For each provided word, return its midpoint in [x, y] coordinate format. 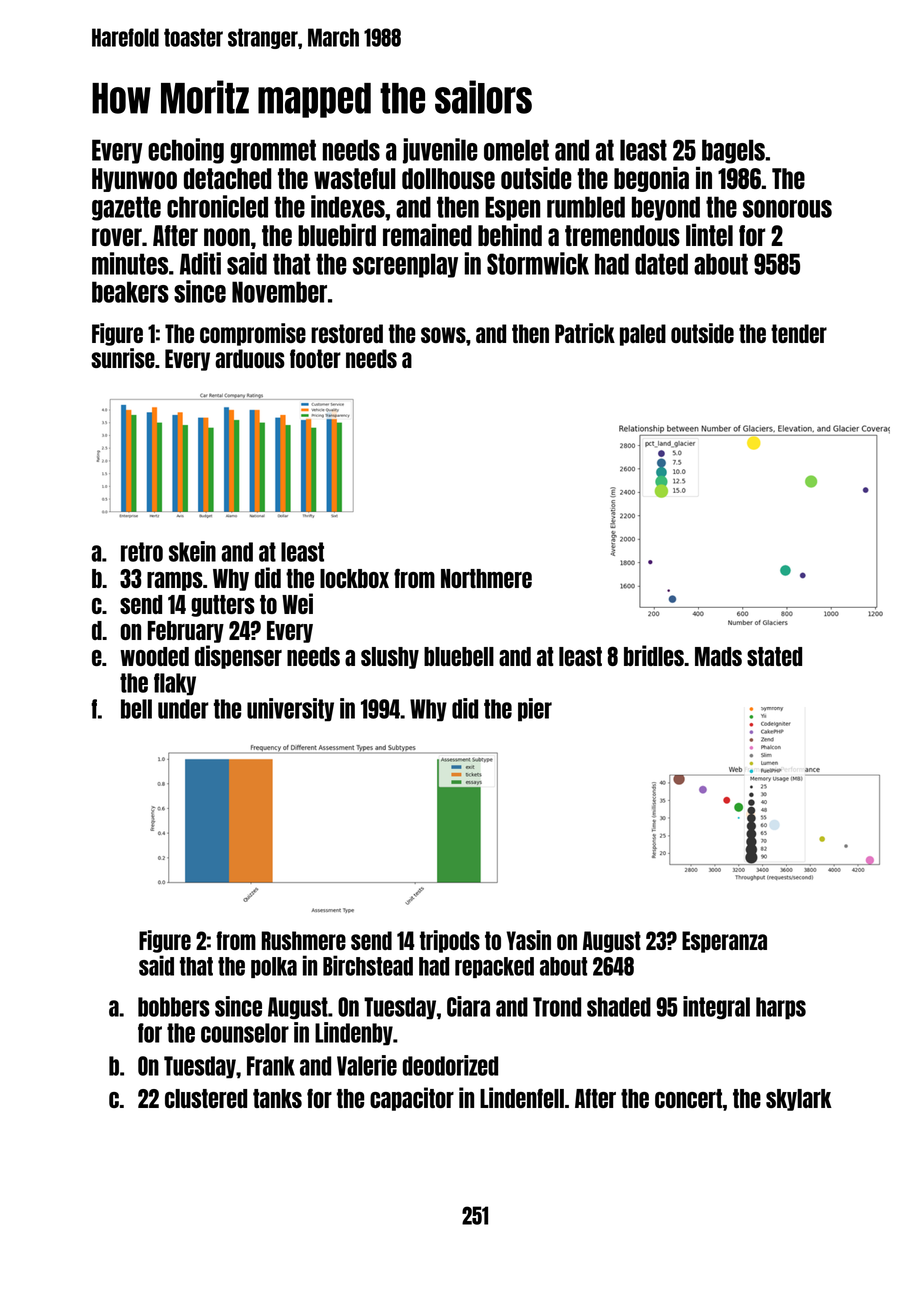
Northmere [486, 578]
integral [716, 1008]
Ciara [468, 1006]
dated [661, 264]
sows [443, 335]
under [183, 709]
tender [799, 333]
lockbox [354, 578]
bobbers [174, 1007]
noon [227, 237]
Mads [718, 656]
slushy [390, 658]
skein [192, 551]
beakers [130, 292]
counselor [245, 1033]
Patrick [585, 333]
